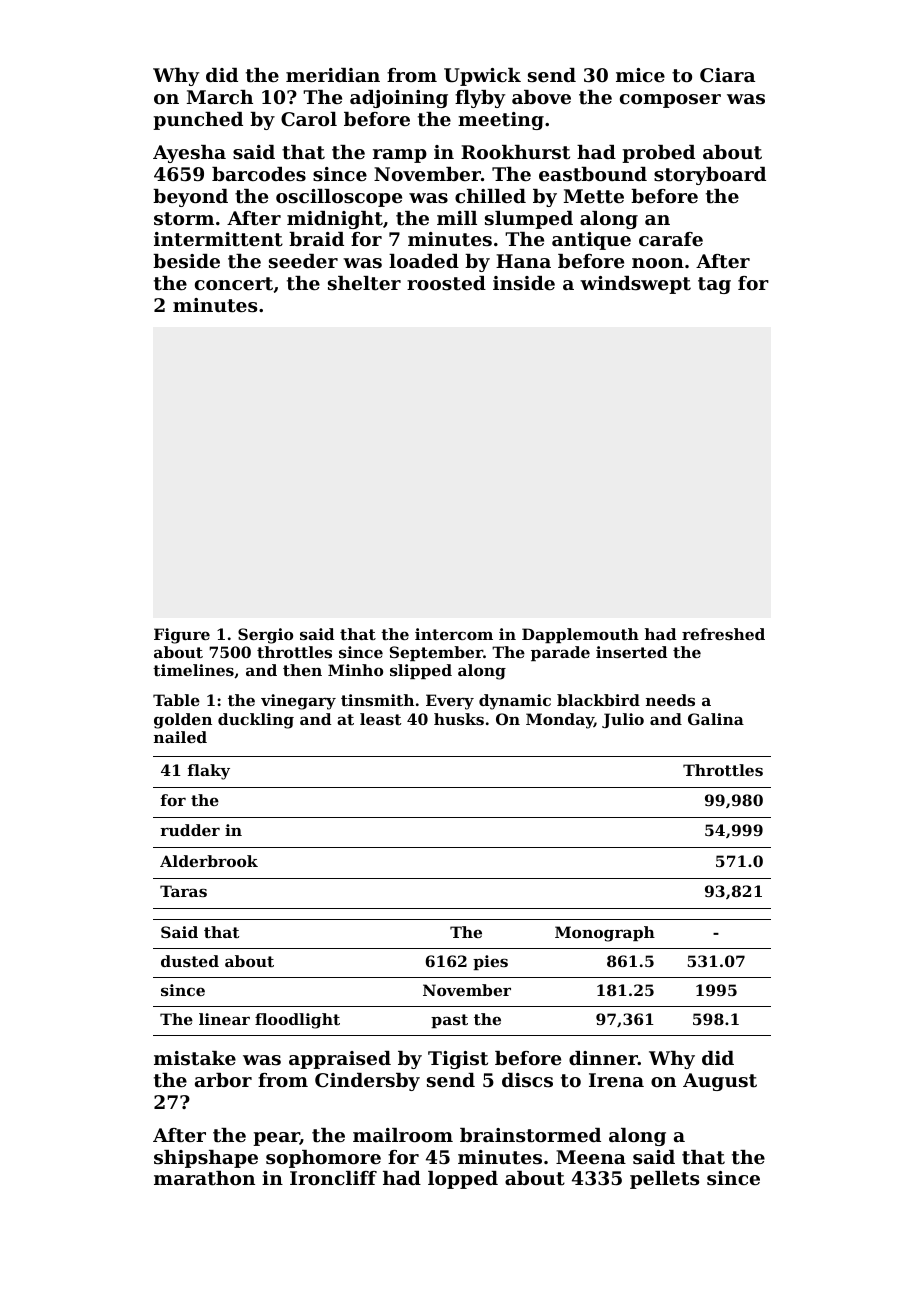 The image size is (924, 1311). Describe the element at coordinates (340, 1060) in the page. I see `appraised` at that location.
